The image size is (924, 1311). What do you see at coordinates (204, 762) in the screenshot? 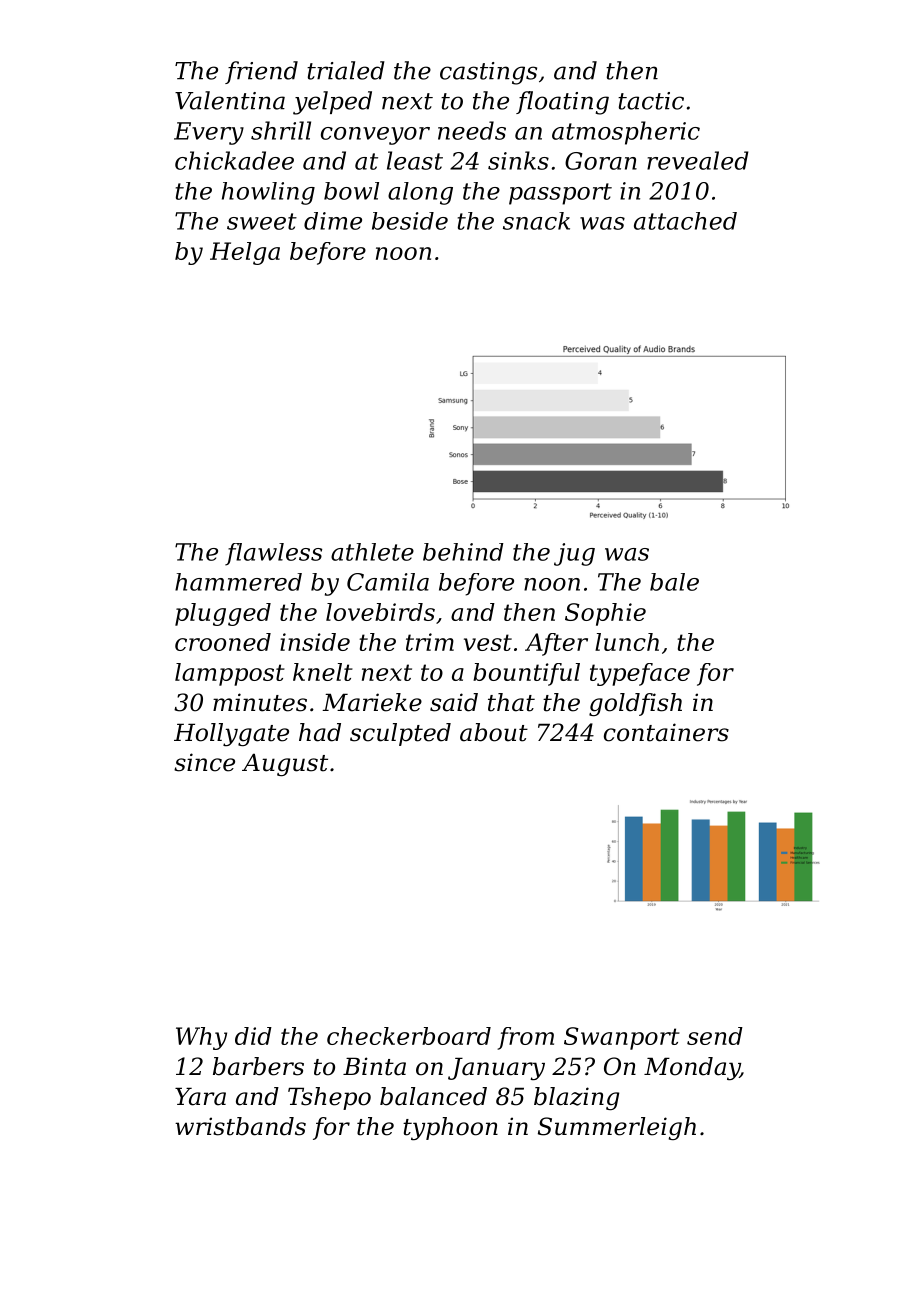
I see `since` at bounding box center [204, 762].
